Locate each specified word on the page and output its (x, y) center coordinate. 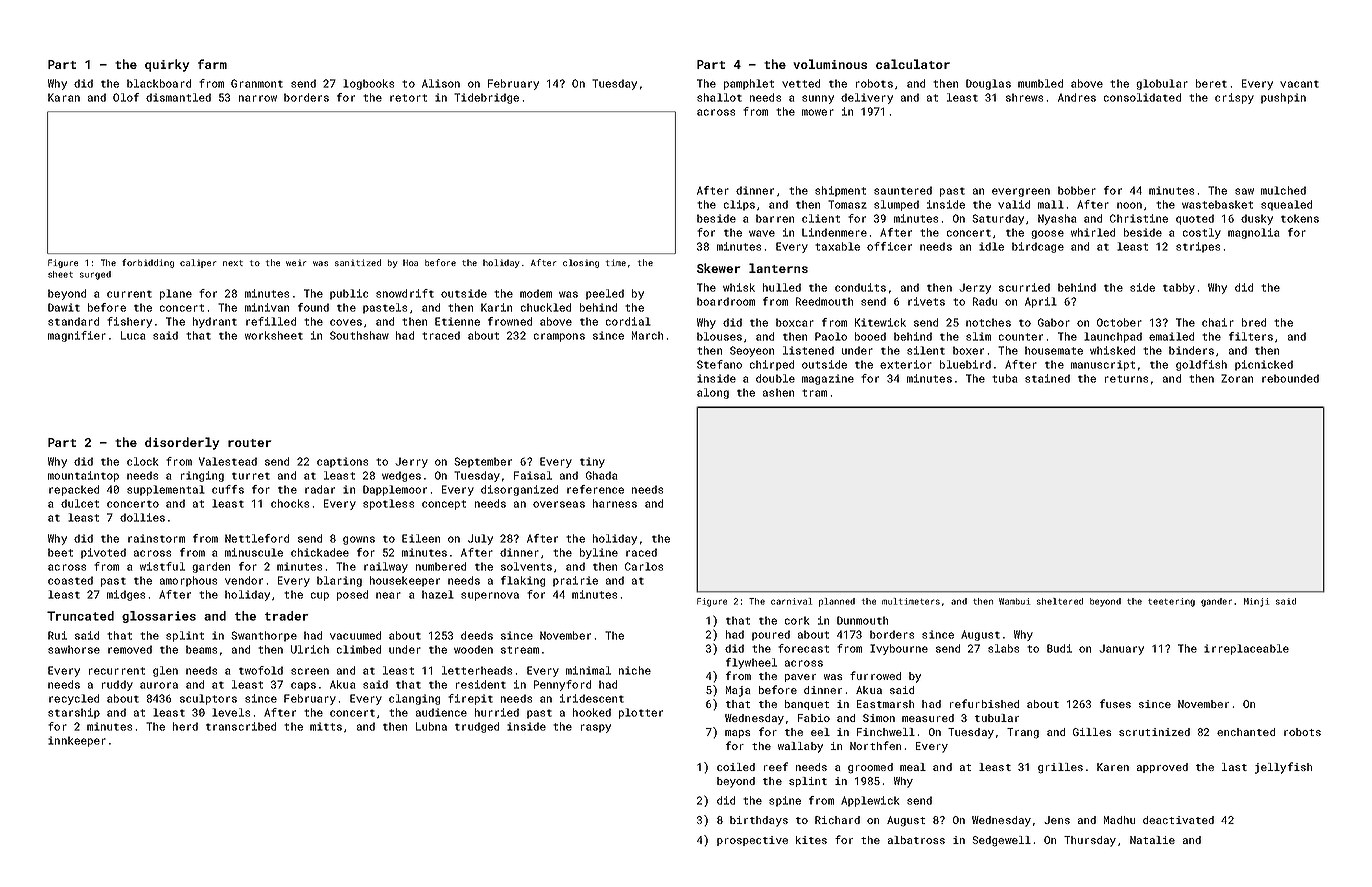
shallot (719, 97)
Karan (64, 97)
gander (1216, 602)
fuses (1115, 703)
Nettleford (257, 538)
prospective (752, 841)
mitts (326, 726)
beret (1211, 83)
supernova (490, 596)
